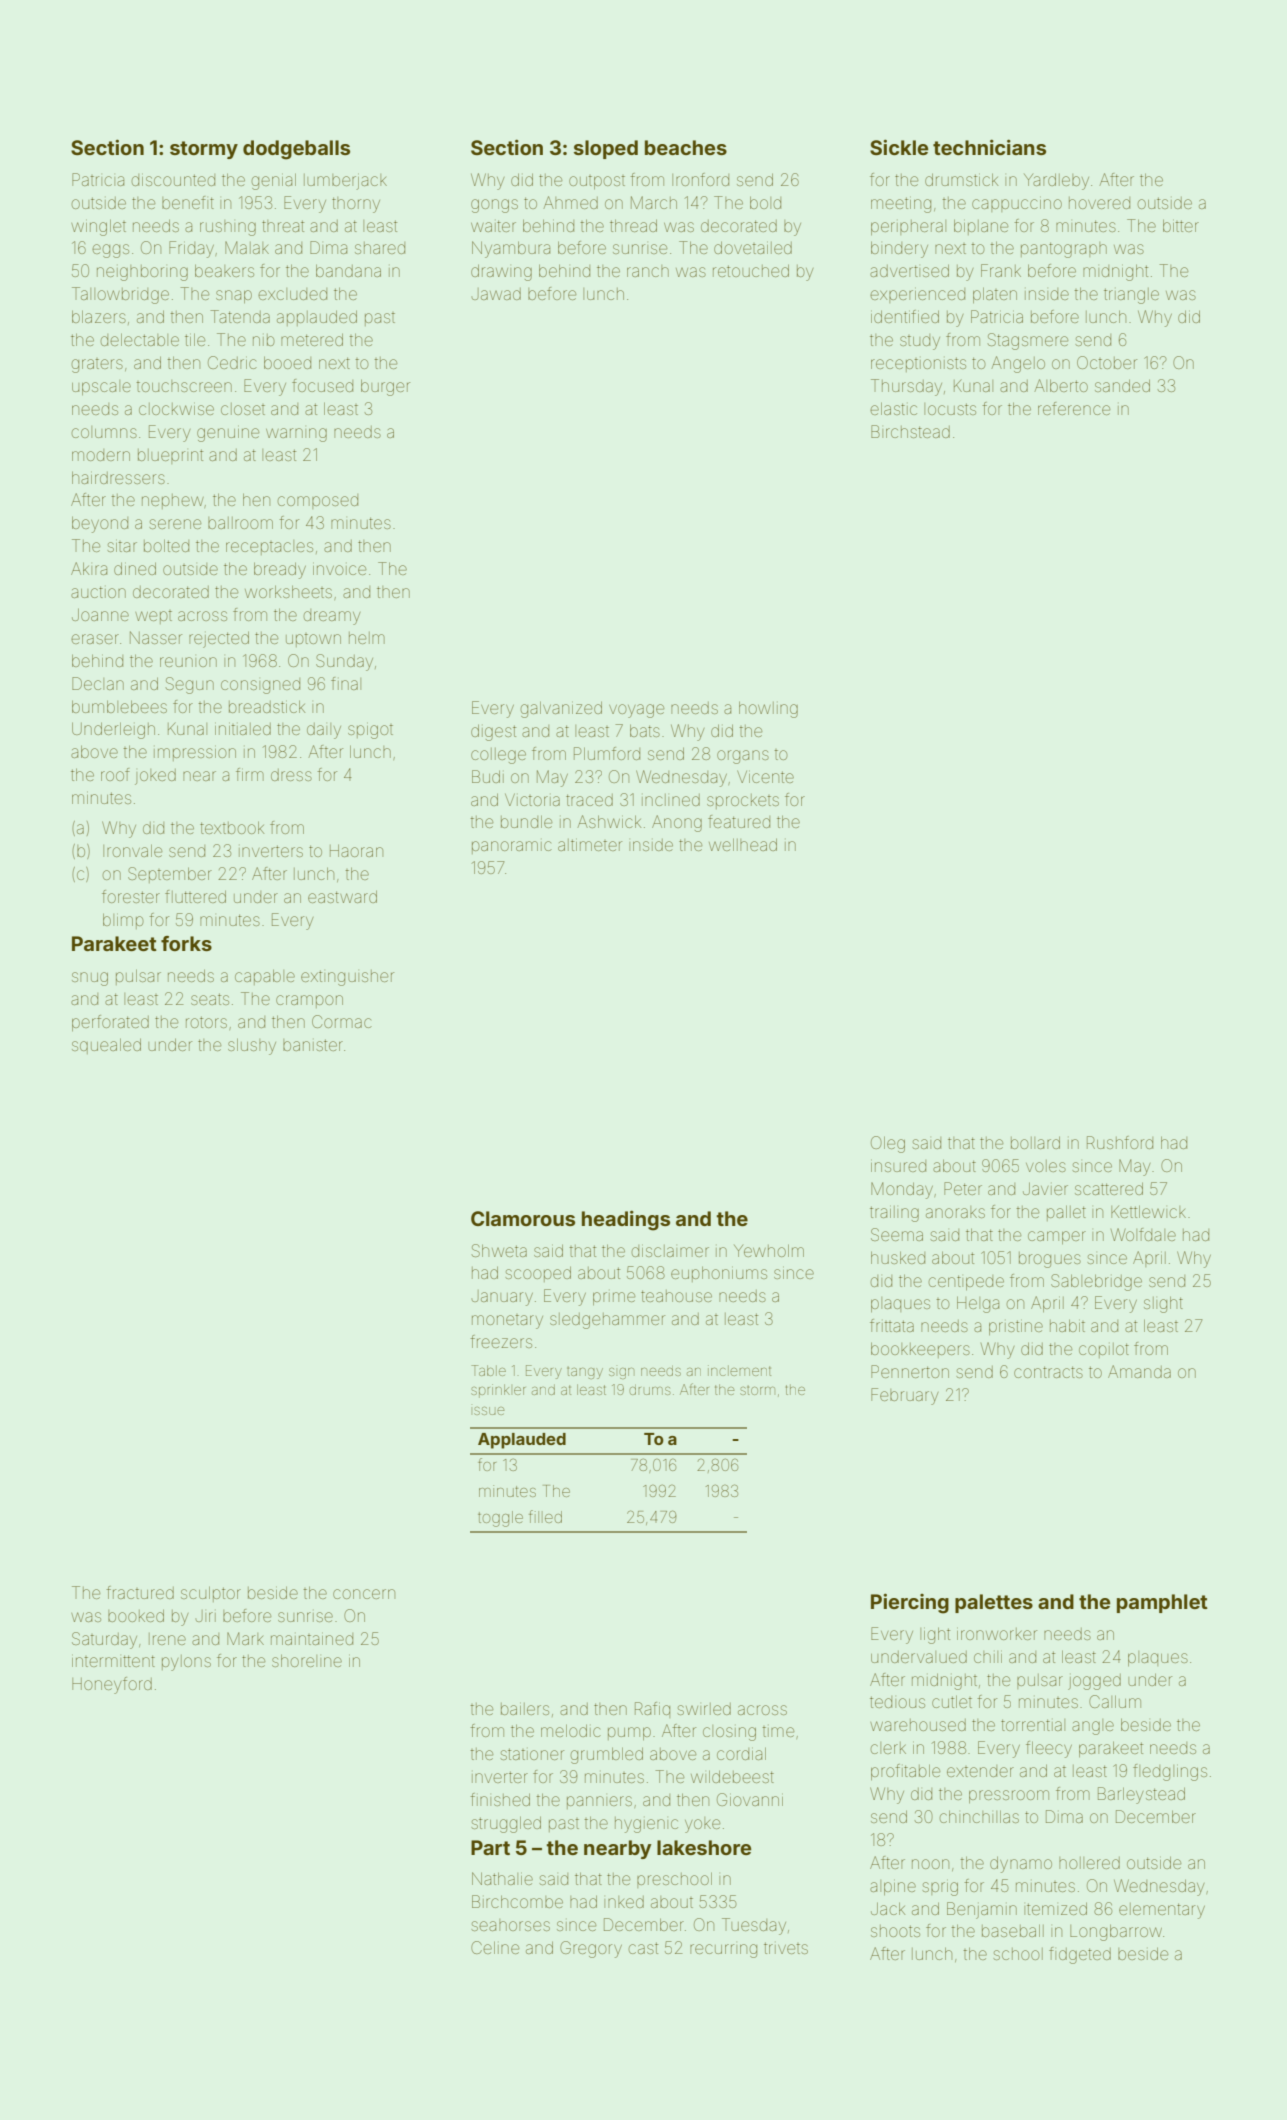 The height and width of the screenshot is (2120, 1287). Describe the element at coordinates (110, 1023) in the screenshot. I see `perforated` at that location.
